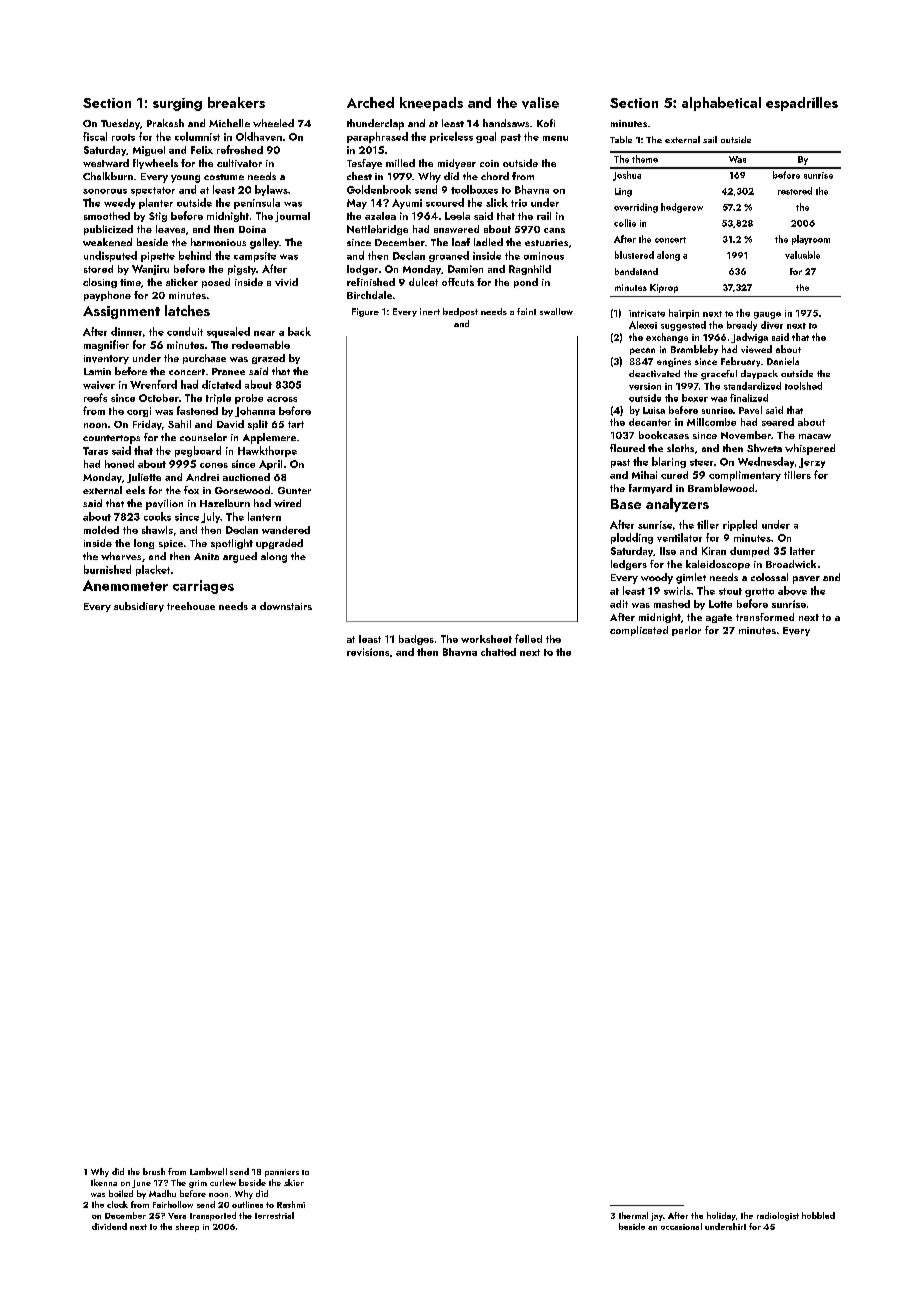 The image size is (924, 1308). I want to click on fiscal, so click(95, 136).
